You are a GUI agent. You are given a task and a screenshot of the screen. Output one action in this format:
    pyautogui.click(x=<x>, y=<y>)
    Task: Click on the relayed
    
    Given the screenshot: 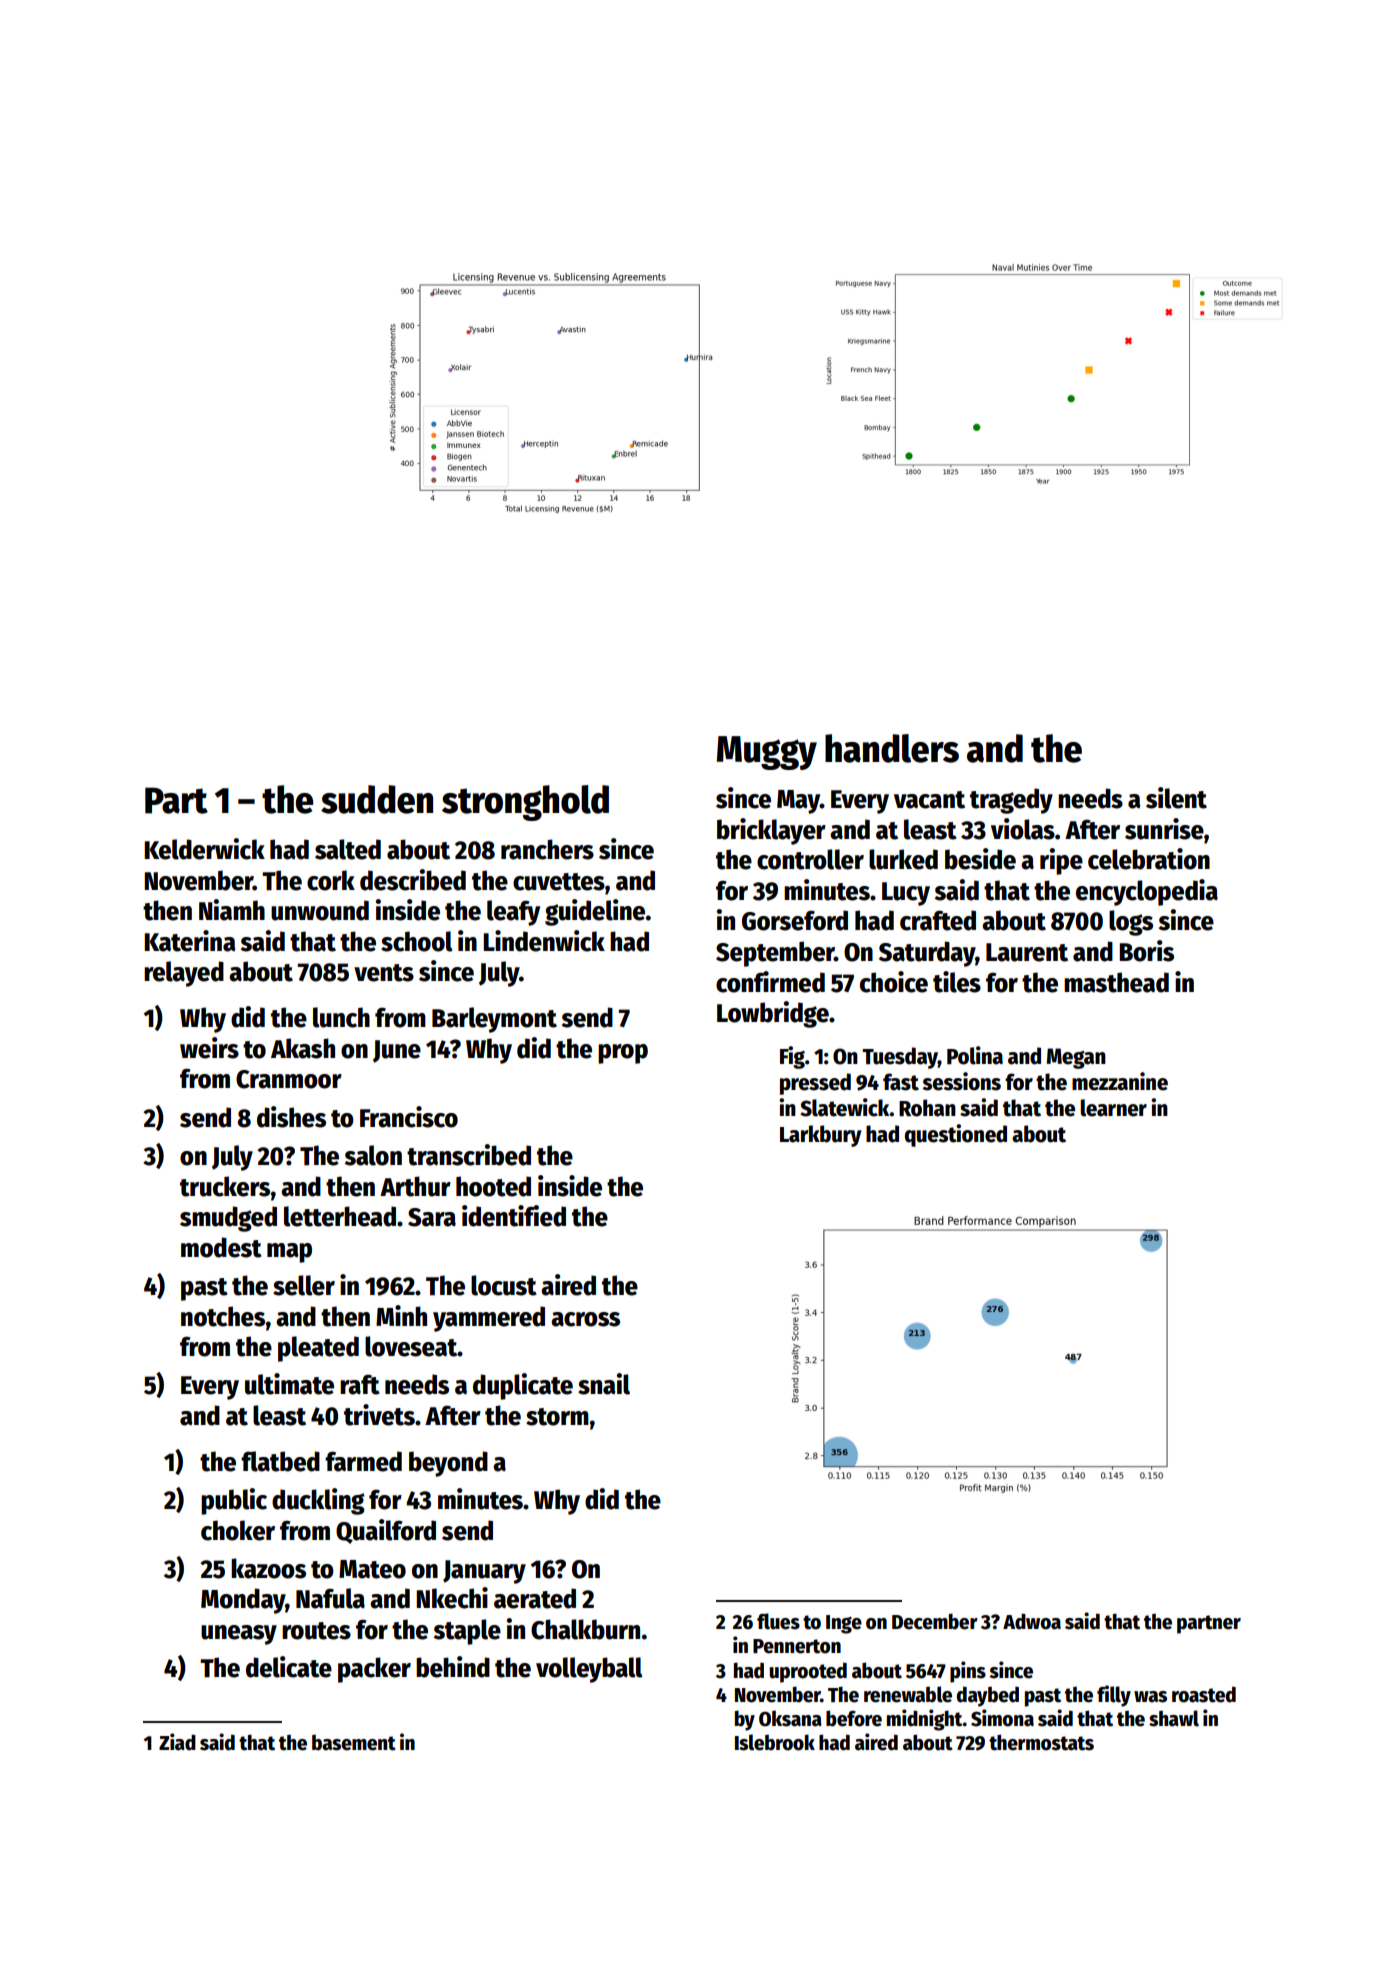 What is the action you would take?
    pyautogui.click(x=184, y=974)
